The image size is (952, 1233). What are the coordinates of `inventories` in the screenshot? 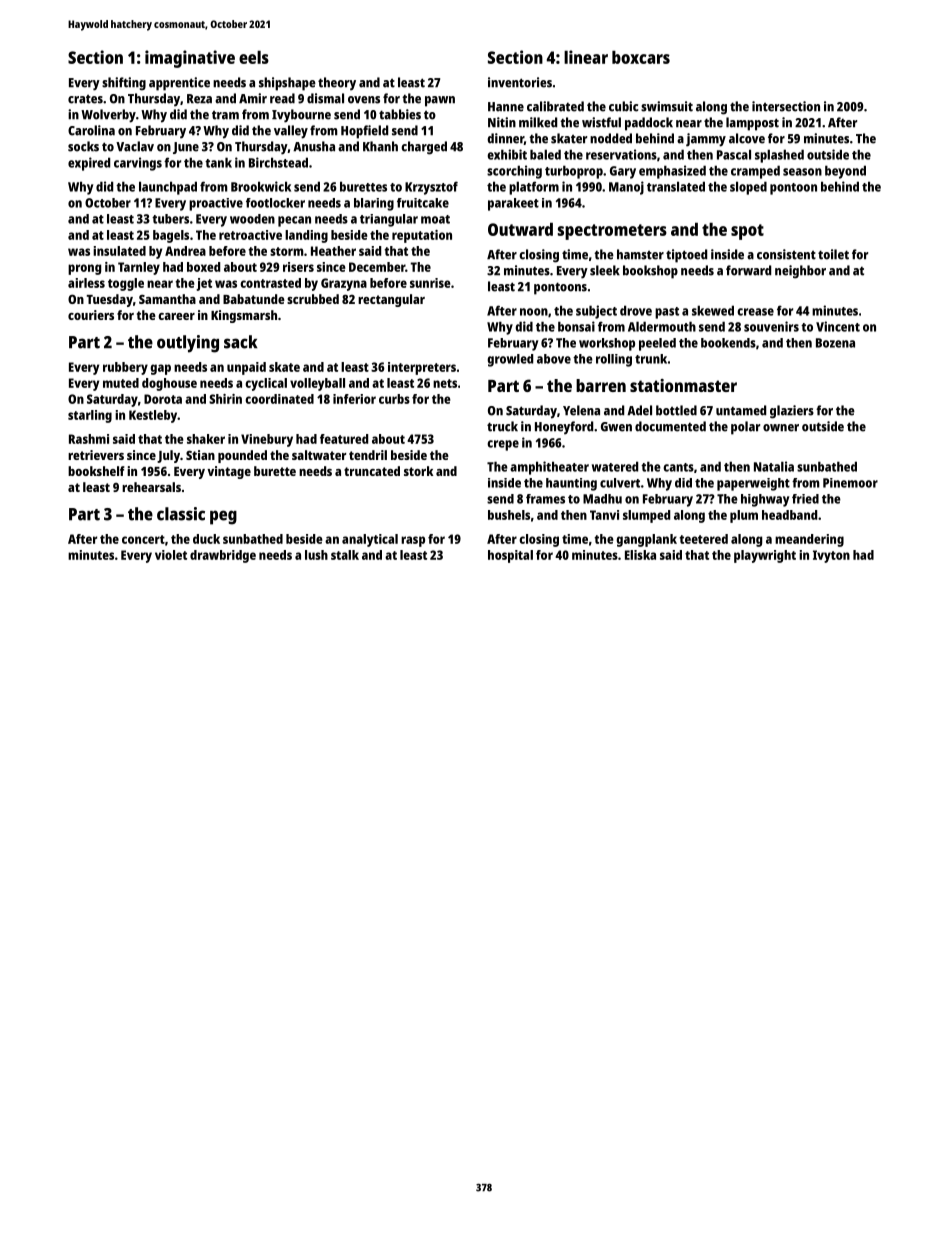 It's located at (520, 82).
